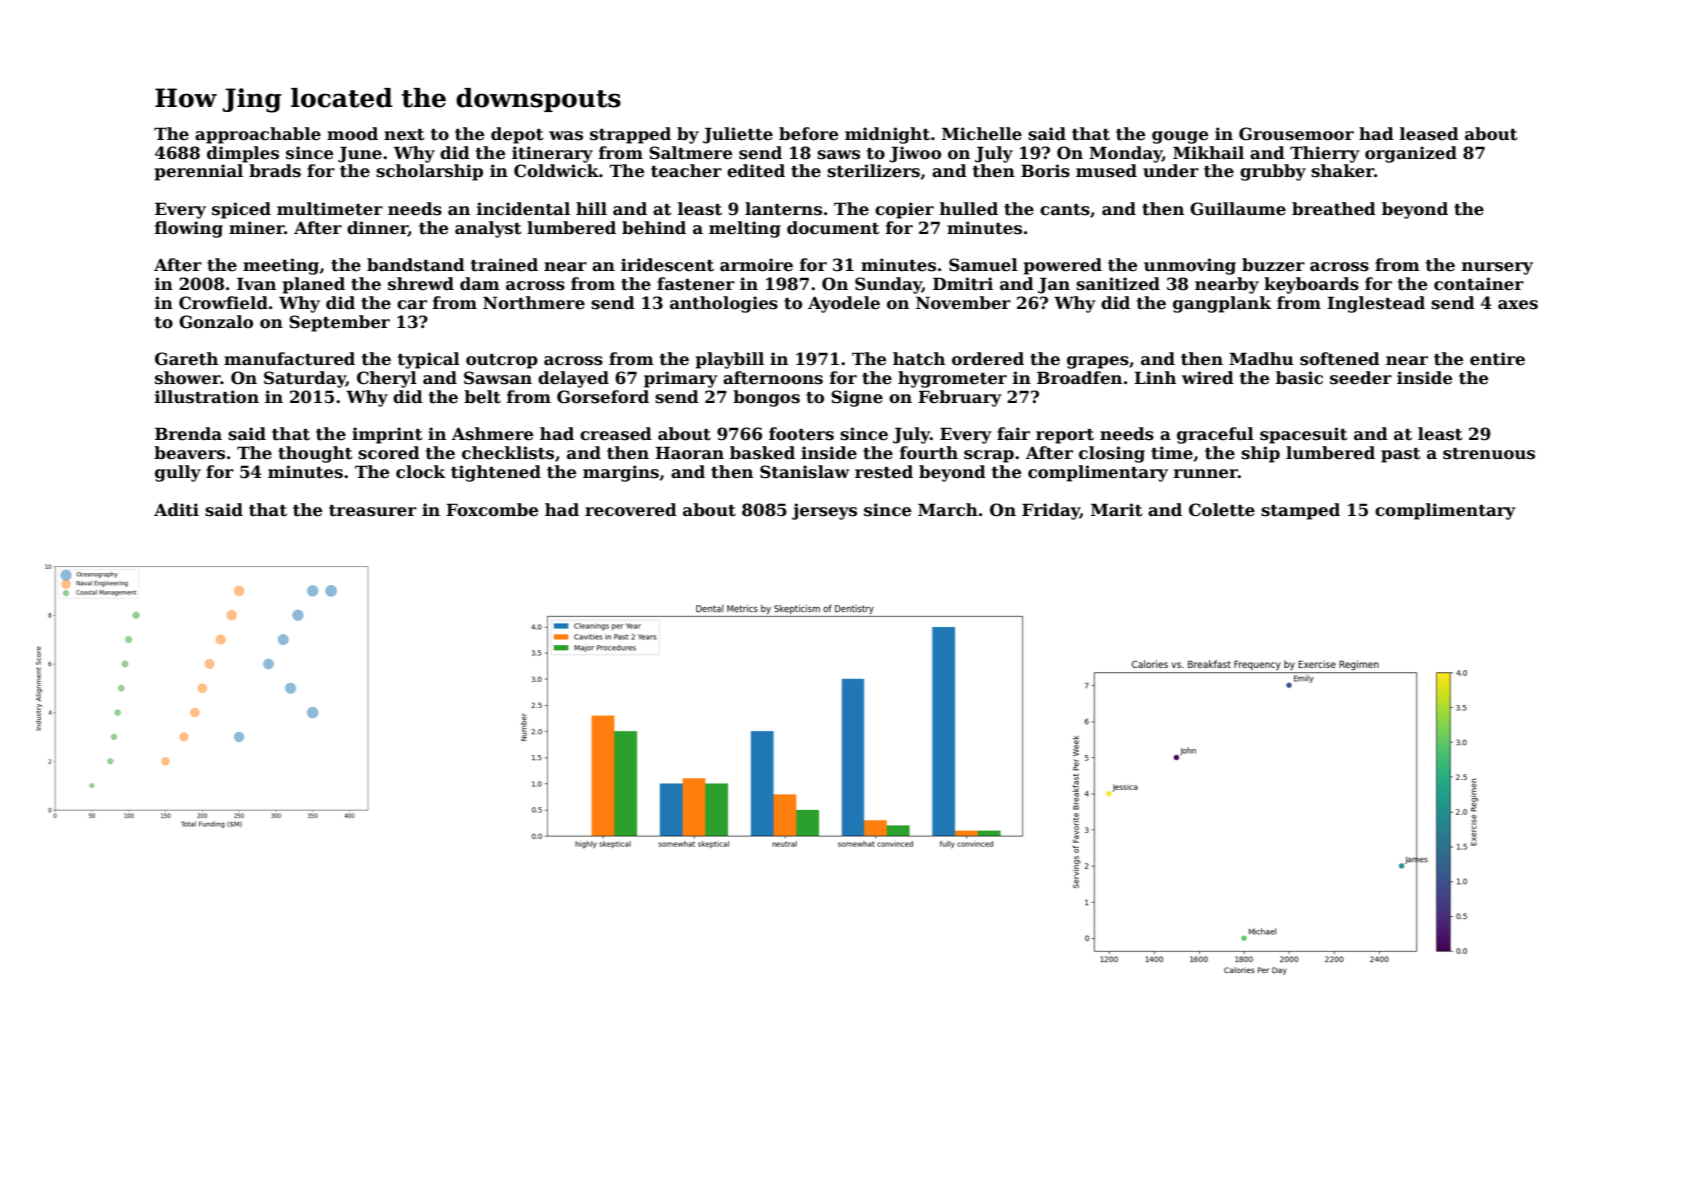  What do you see at coordinates (1334, 209) in the document?
I see `breathed` at bounding box center [1334, 209].
